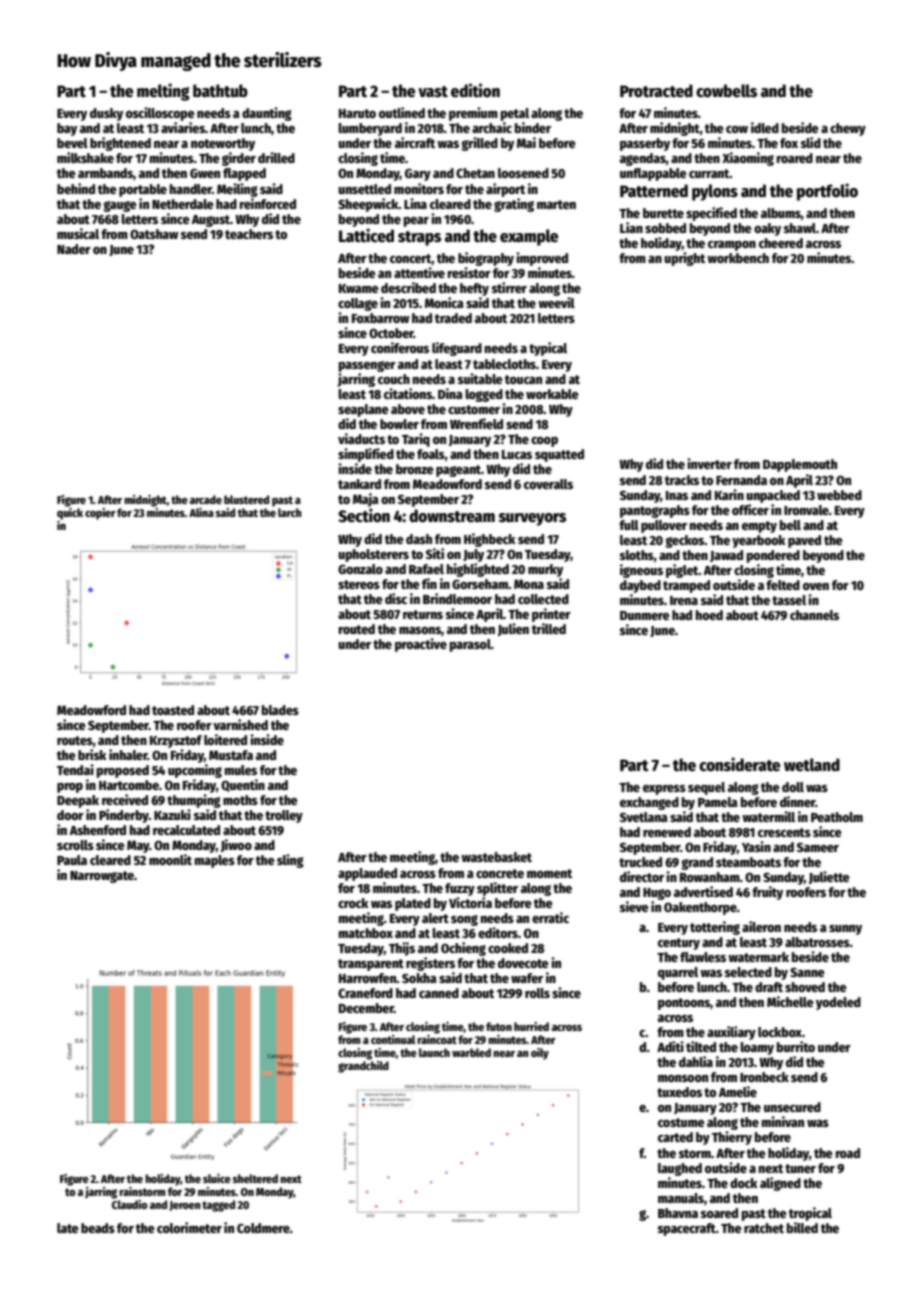 The height and width of the screenshot is (1308, 924). Describe the element at coordinates (106, 114) in the screenshot. I see `dusky` at that location.
